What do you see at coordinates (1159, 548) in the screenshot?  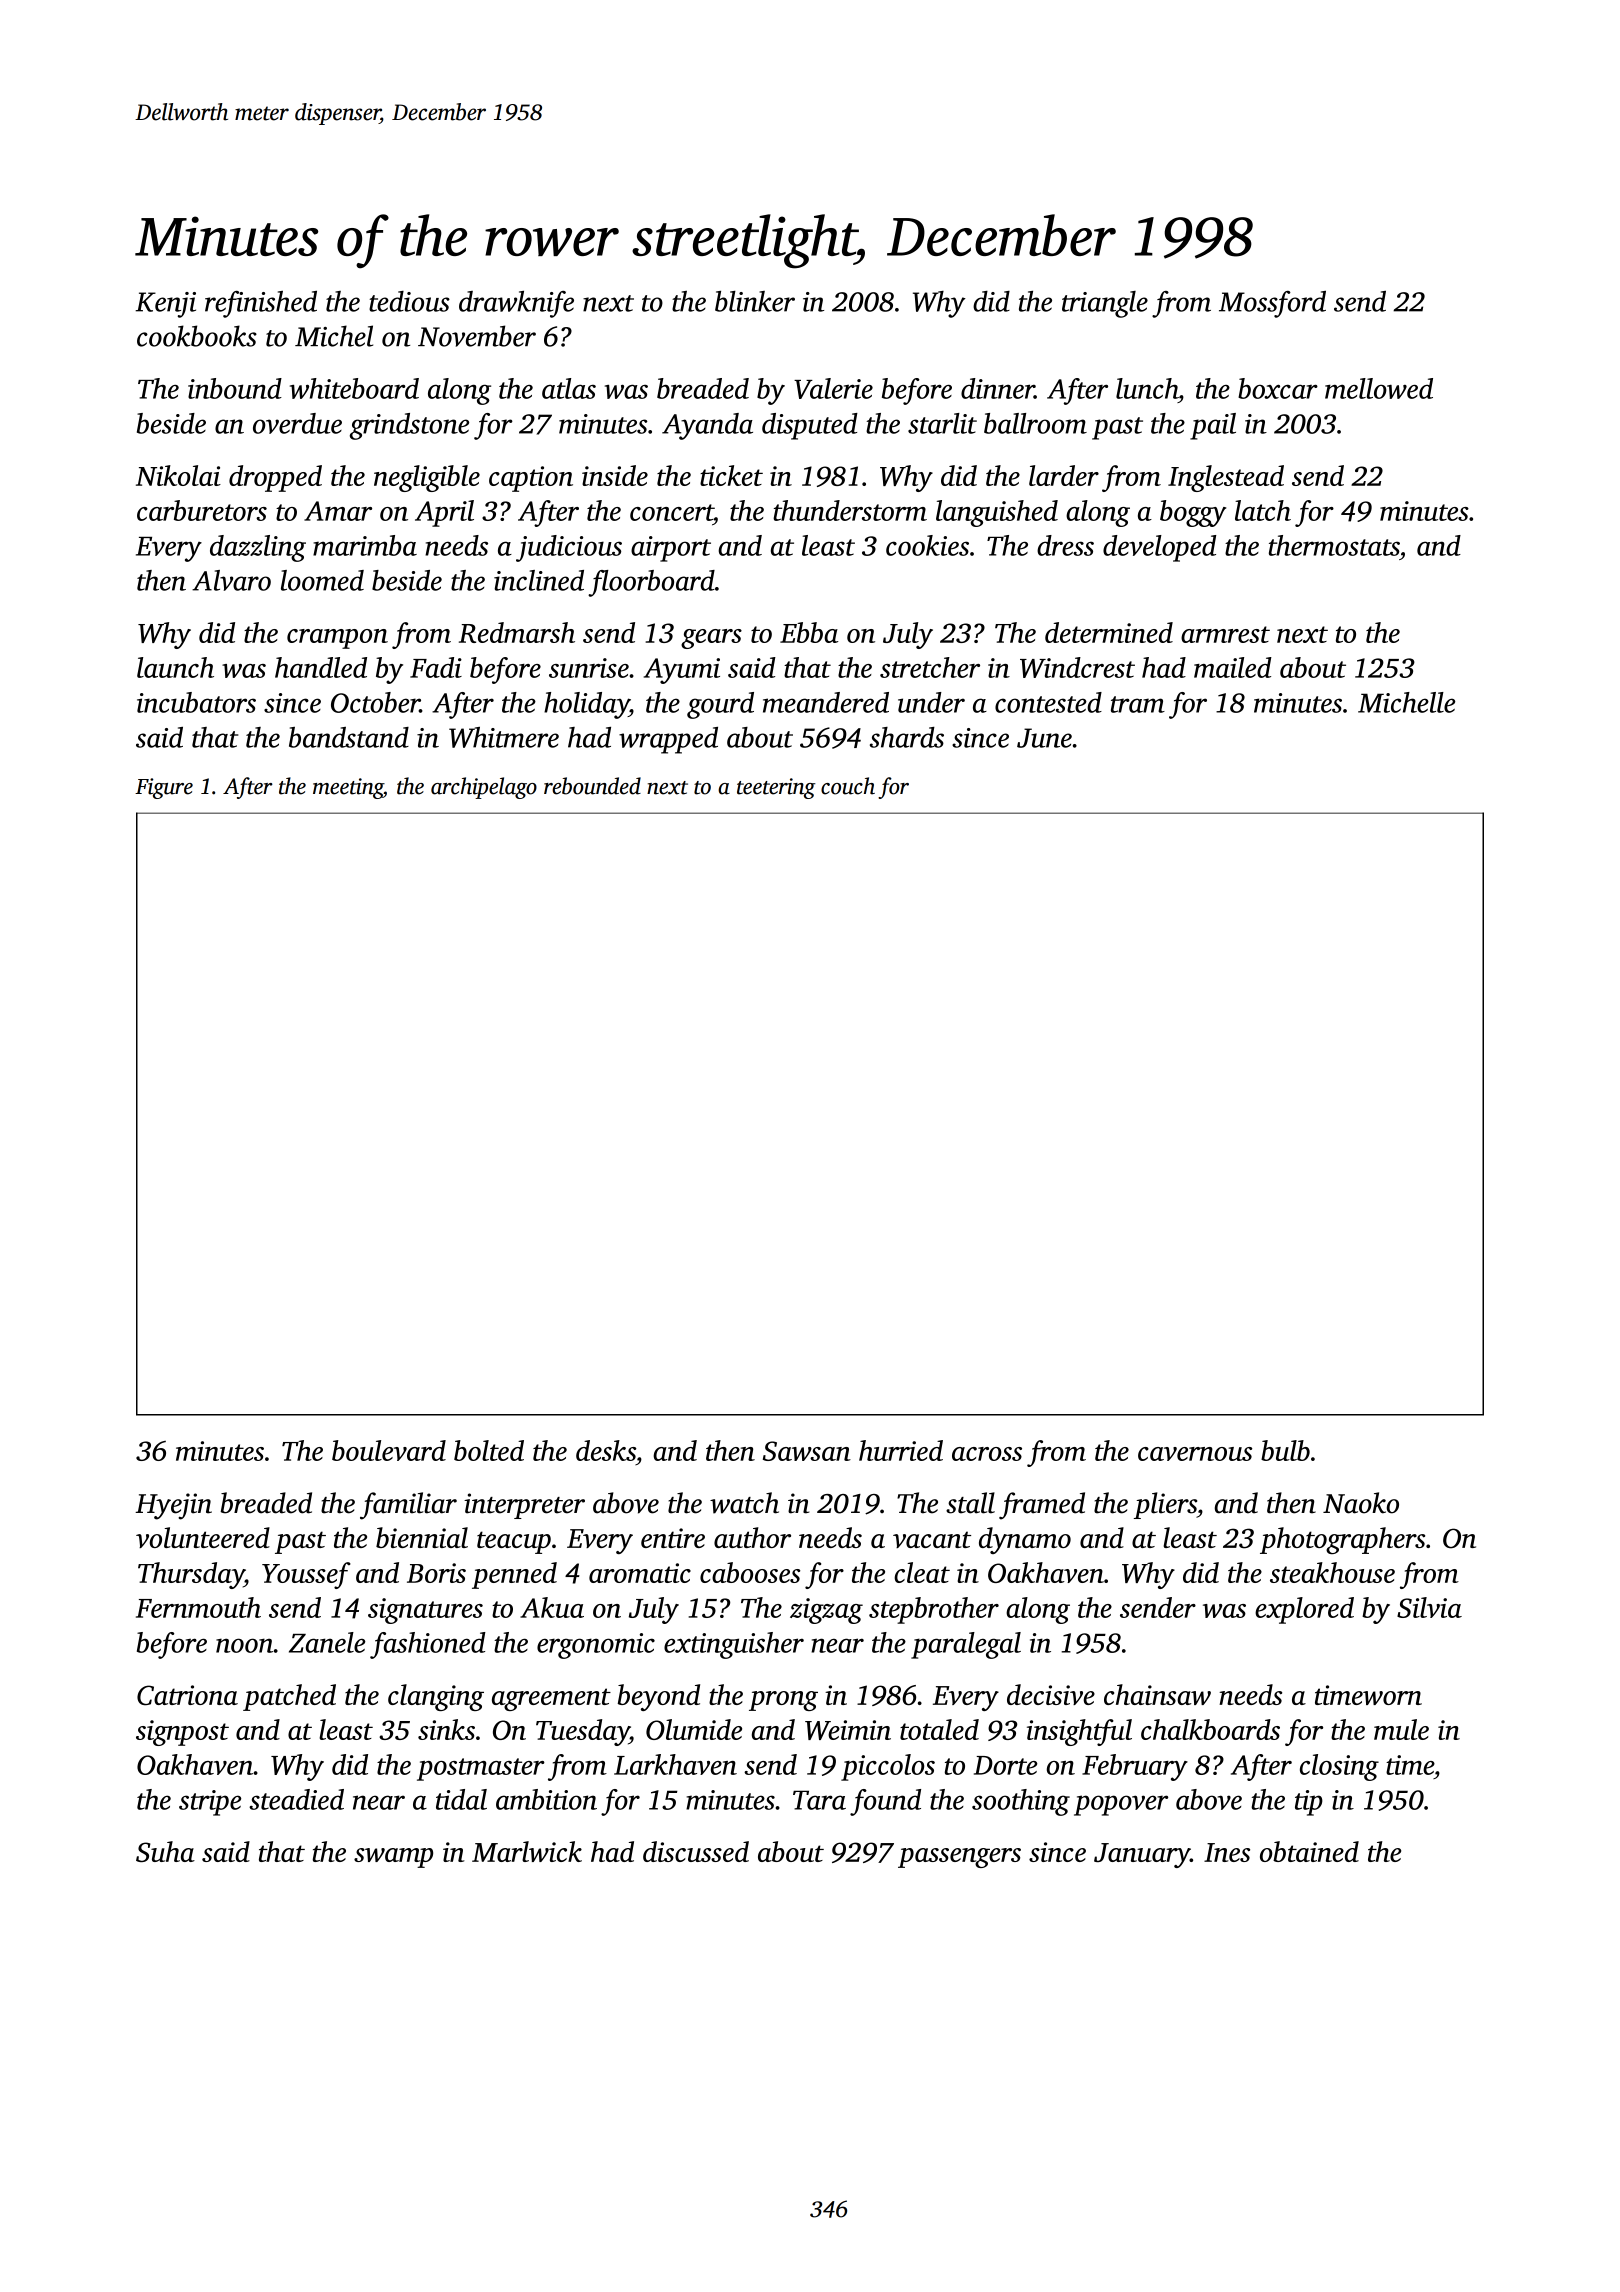 I see `developed` at bounding box center [1159, 548].
